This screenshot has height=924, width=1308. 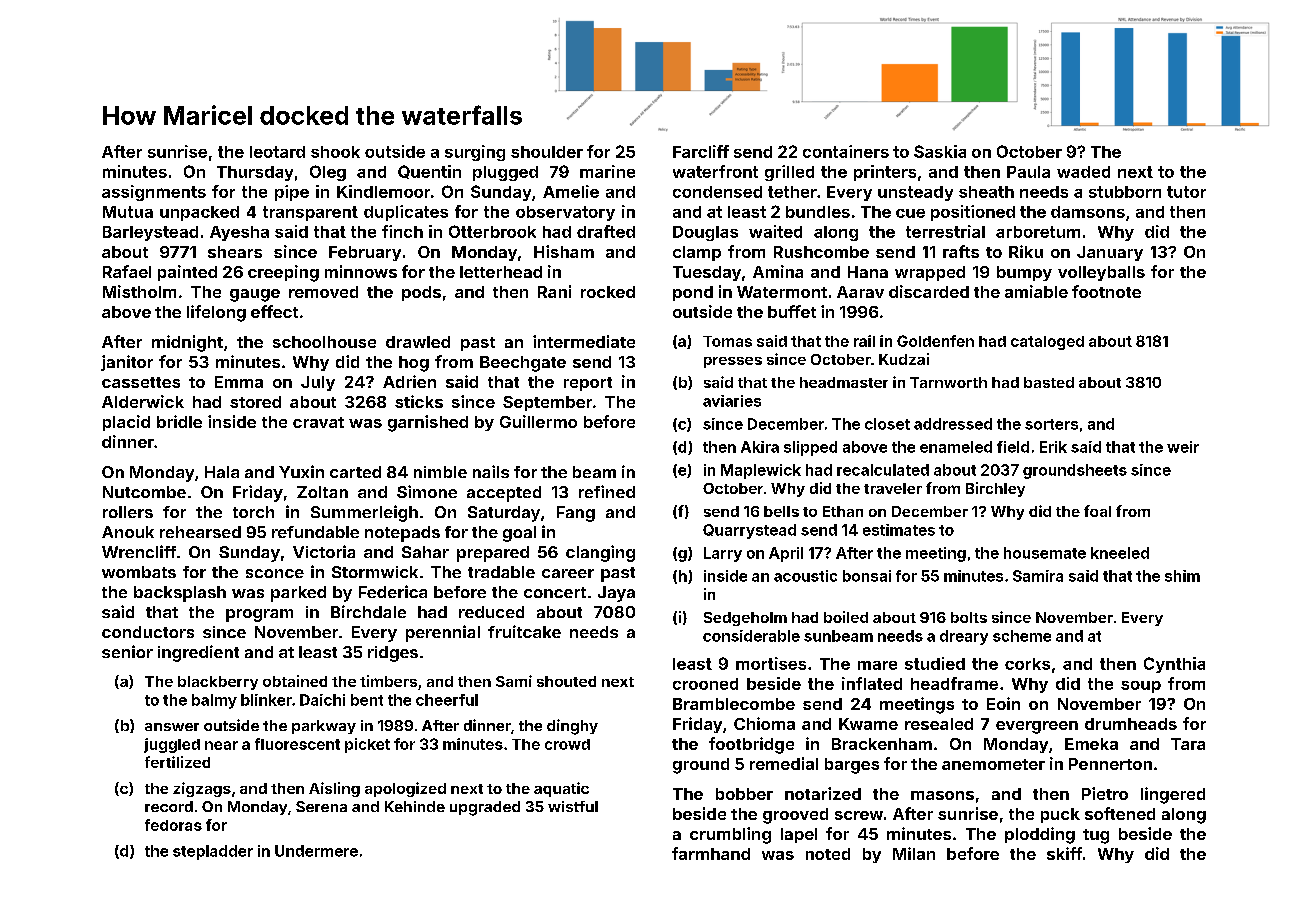 I want to click on Erik, so click(x=1053, y=447).
